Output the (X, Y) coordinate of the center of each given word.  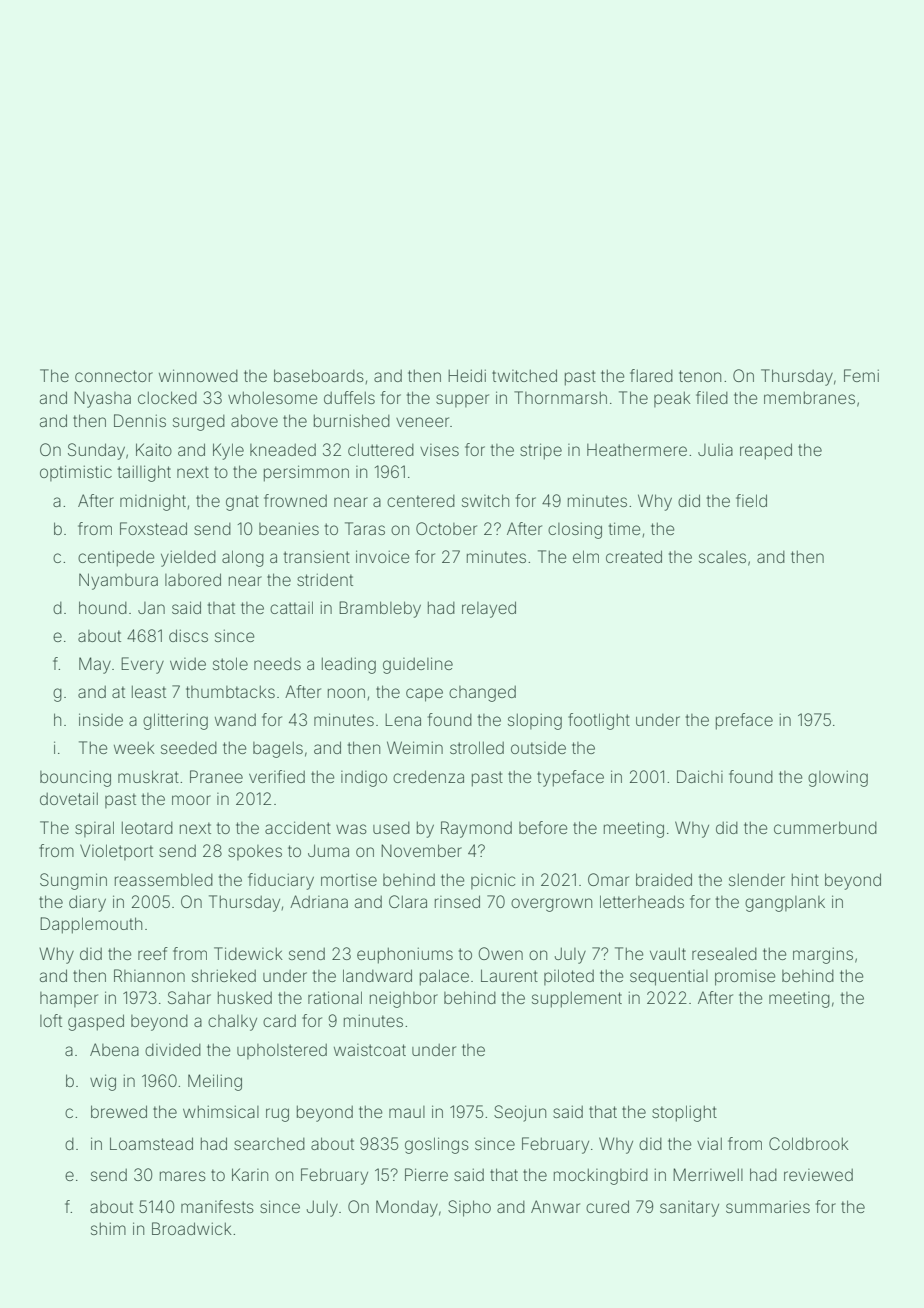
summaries (768, 1206)
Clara (408, 901)
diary (87, 903)
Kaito (154, 449)
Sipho (469, 1208)
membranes (809, 397)
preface (744, 721)
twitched (524, 375)
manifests (217, 1206)
